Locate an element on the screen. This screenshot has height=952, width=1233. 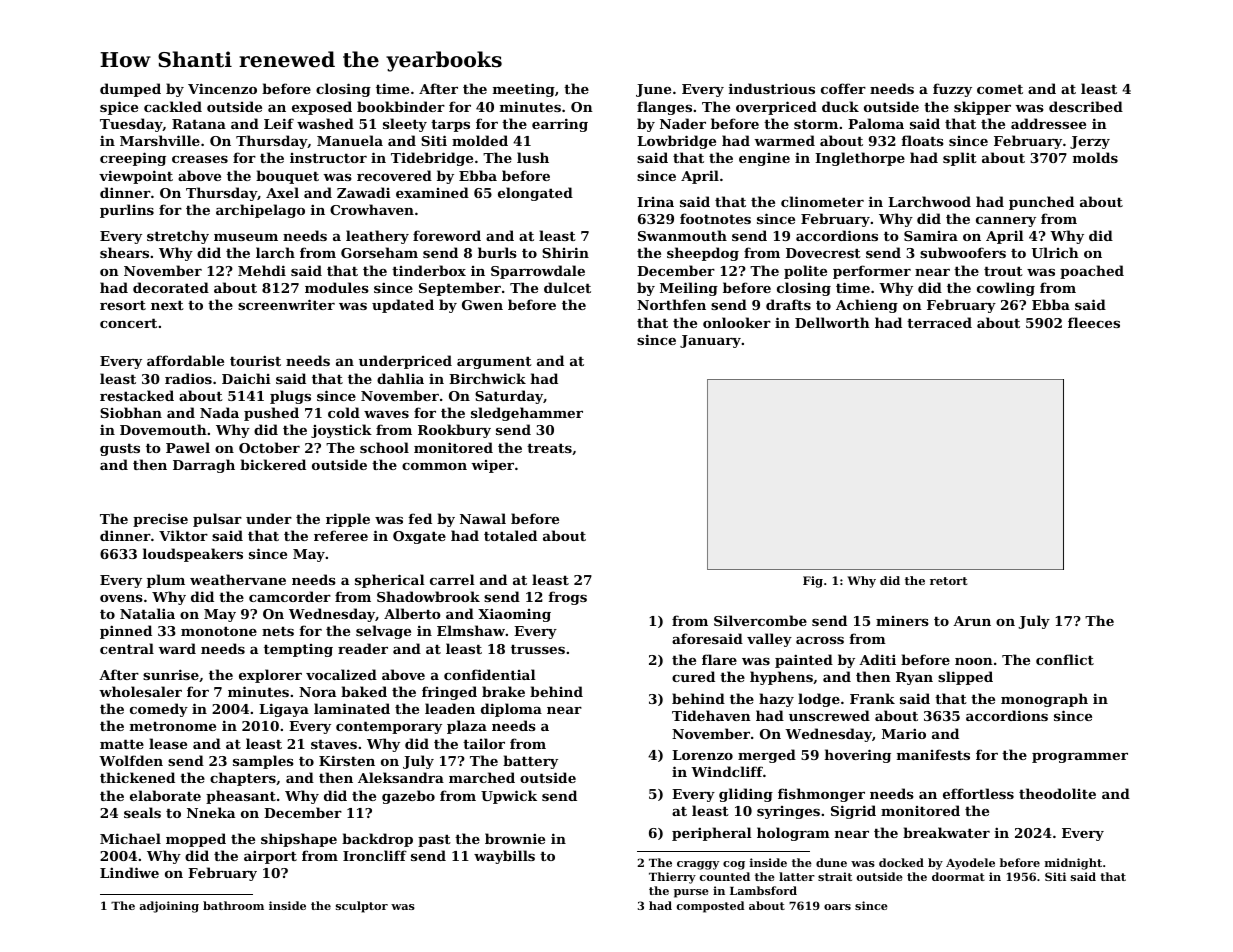
terraced is located at coordinates (939, 322).
